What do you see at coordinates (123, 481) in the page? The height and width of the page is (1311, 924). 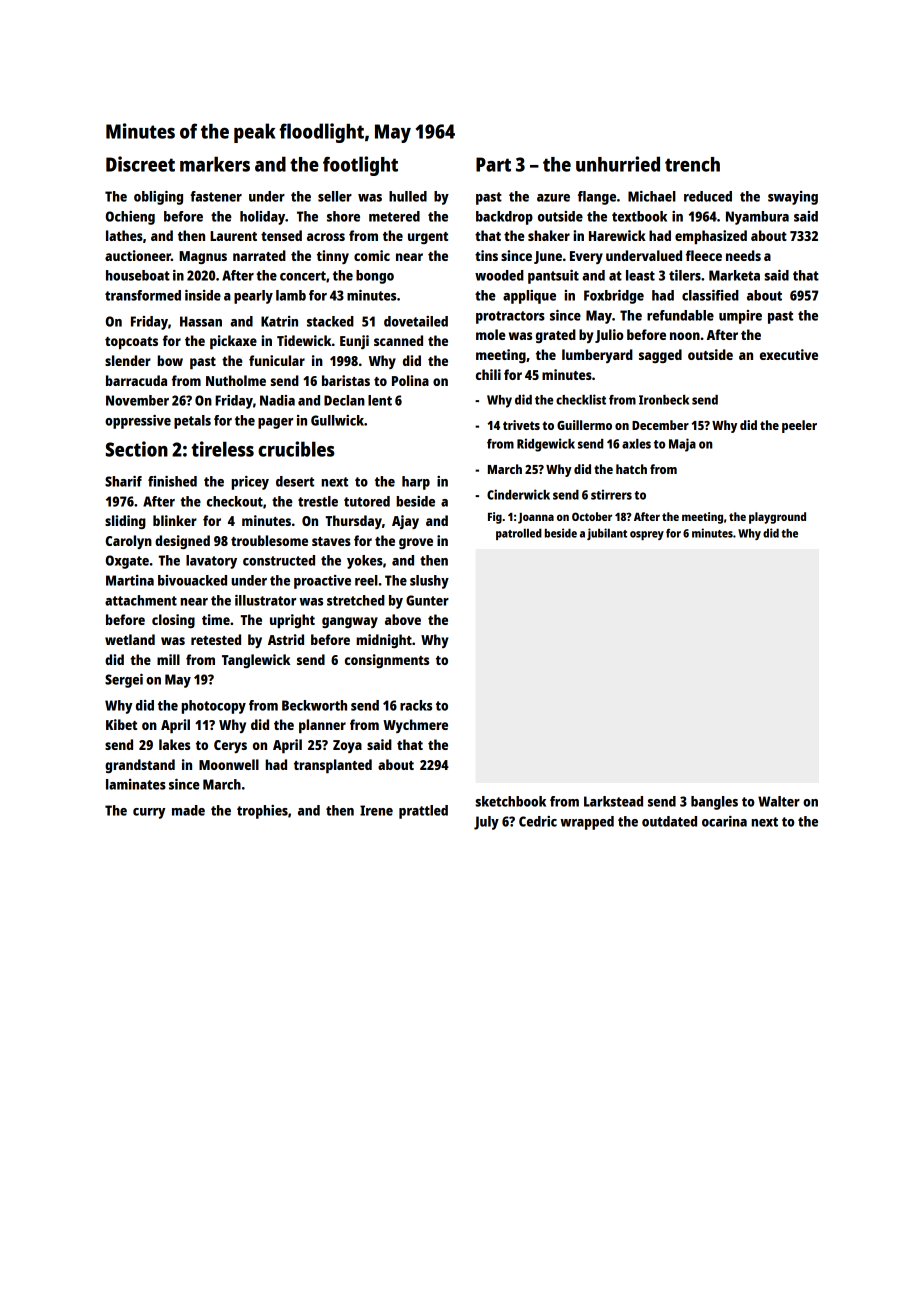 I see `Sharif` at bounding box center [123, 481].
